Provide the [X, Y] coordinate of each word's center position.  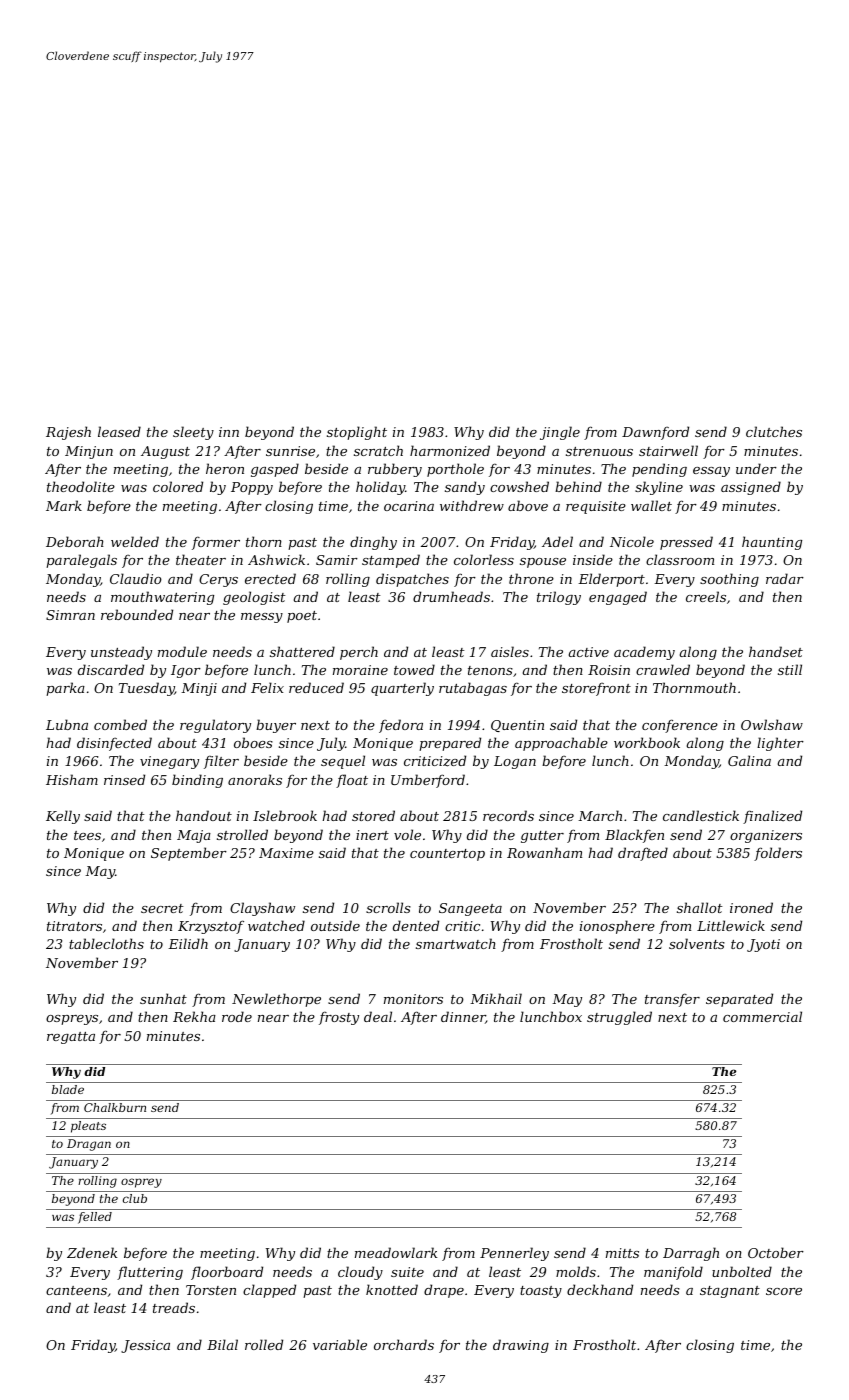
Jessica [145, 1346]
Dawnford [655, 433]
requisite [596, 507]
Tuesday [146, 689]
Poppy [252, 488]
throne [531, 578]
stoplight [357, 433]
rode [237, 1016]
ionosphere [617, 927]
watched [276, 925]
